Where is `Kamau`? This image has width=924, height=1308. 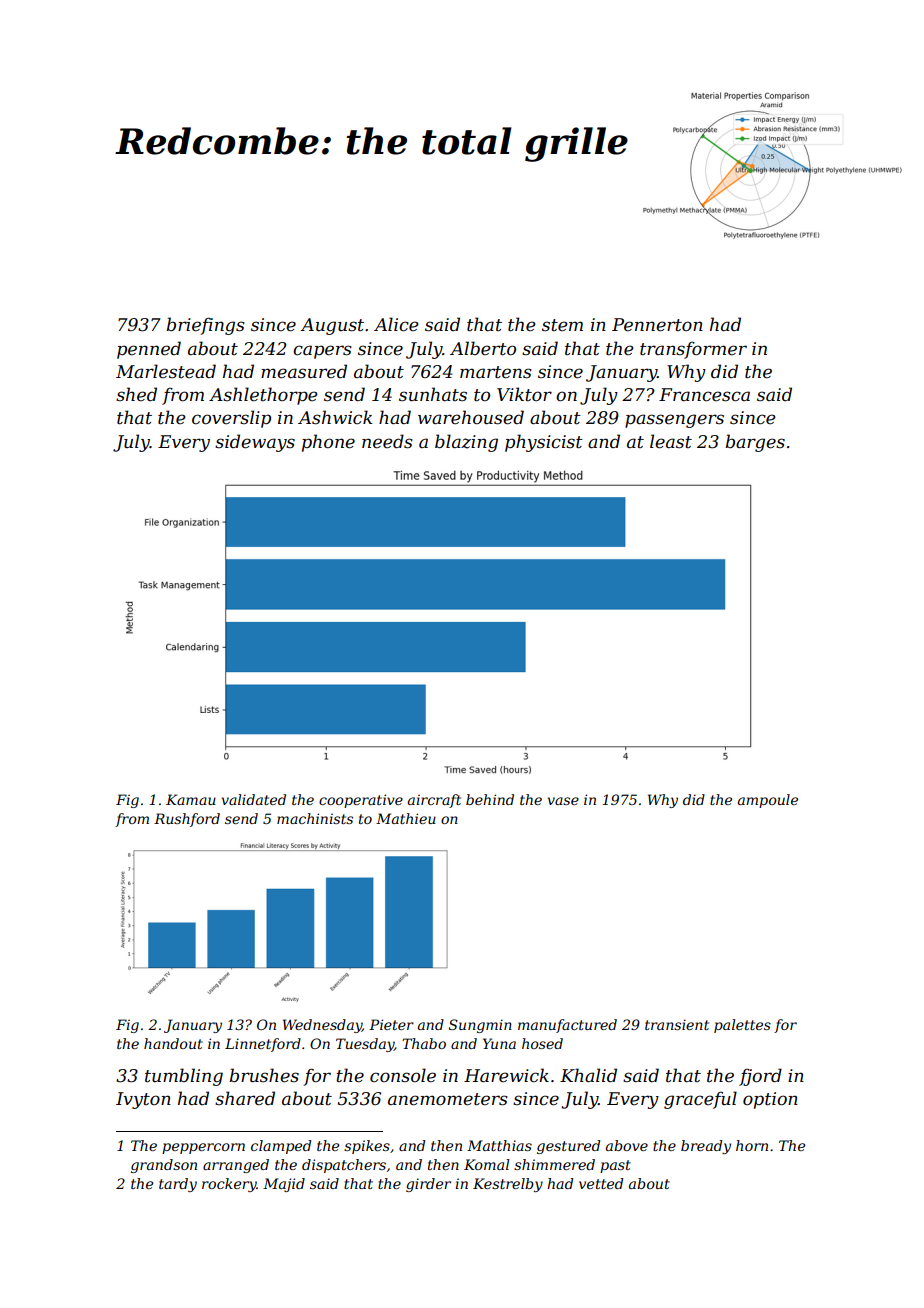 Kamau is located at coordinates (191, 799).
